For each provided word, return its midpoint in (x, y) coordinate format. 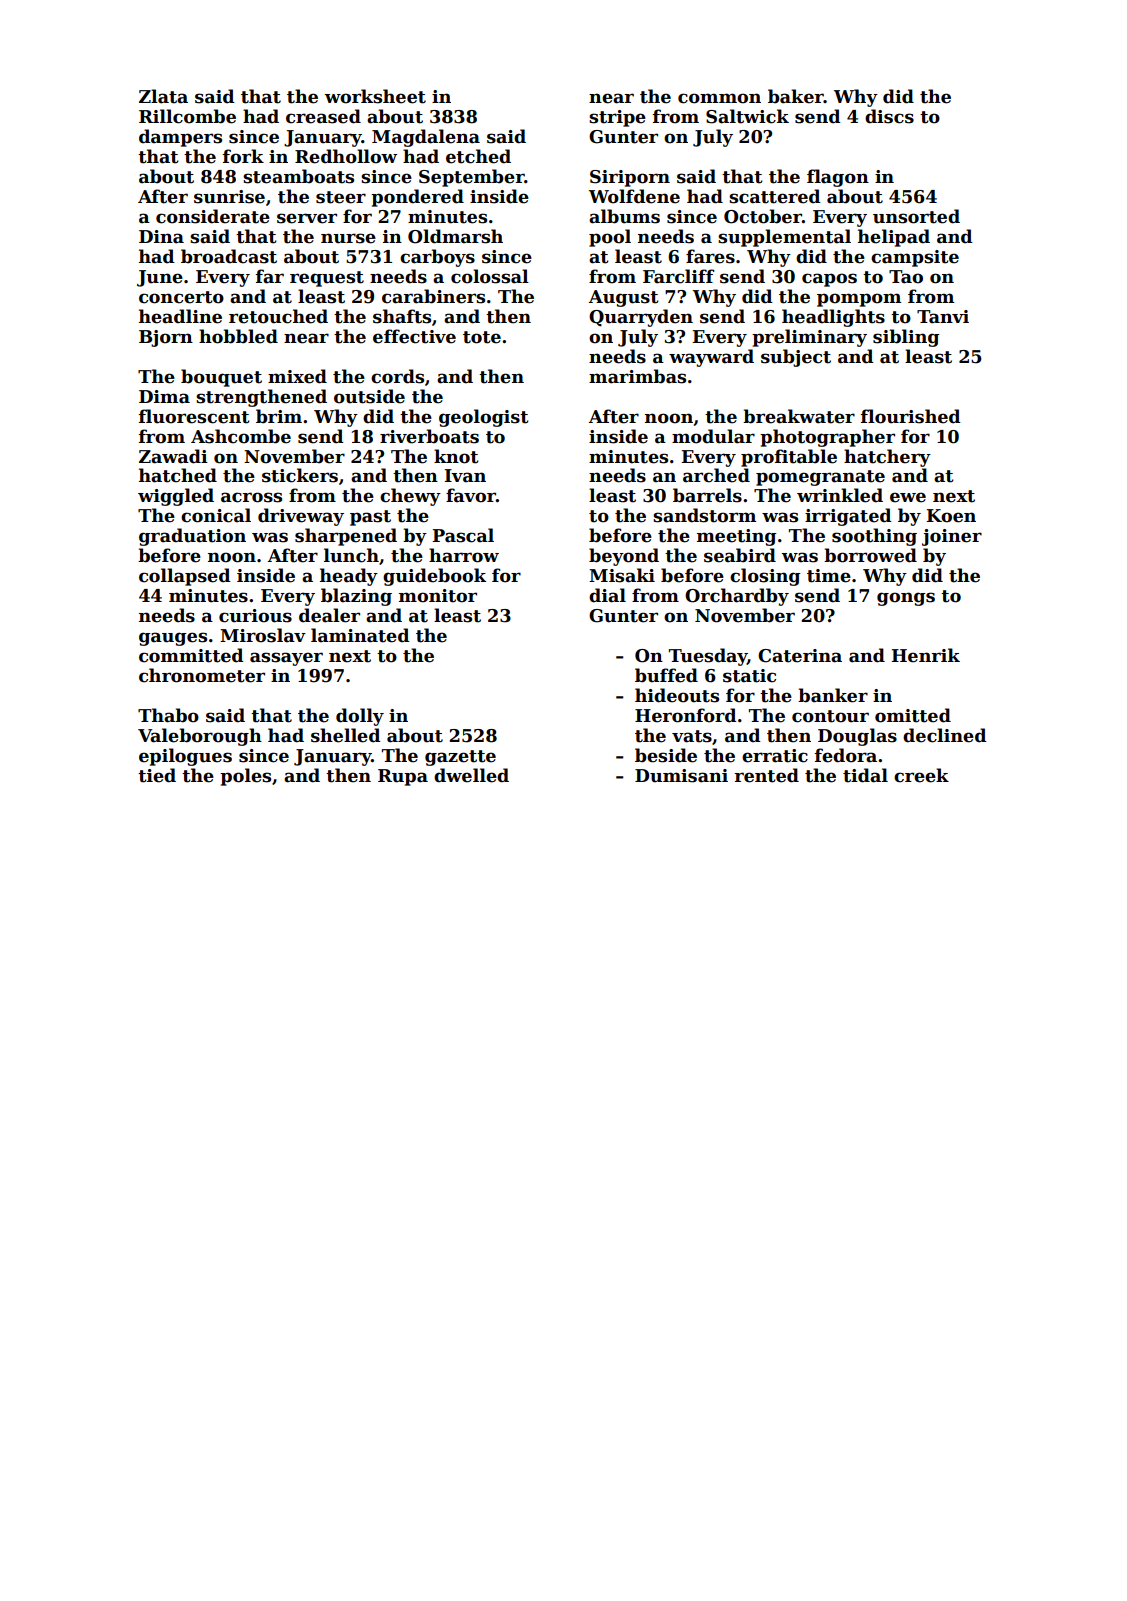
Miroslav (263, 635)
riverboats (429, 436)
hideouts (677, 695)
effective (414, 336)
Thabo (168, 715)
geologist (484, 418)
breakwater (799, 416)
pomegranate (820, 478)
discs (889, 116)
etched (478, 156)
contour (830, 716)
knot (456, 456)
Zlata (163, 96)
